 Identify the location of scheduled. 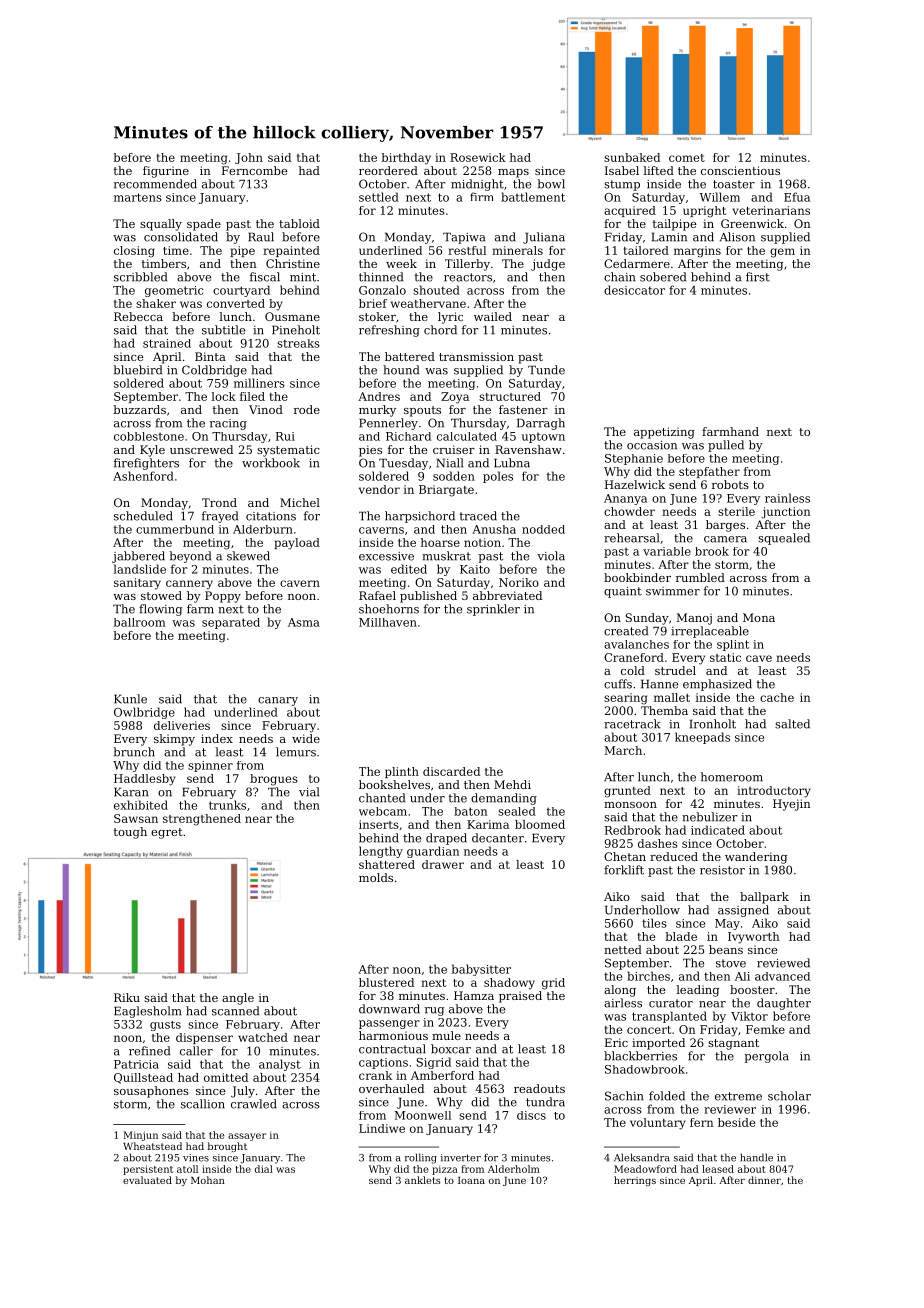
(143, 516).
